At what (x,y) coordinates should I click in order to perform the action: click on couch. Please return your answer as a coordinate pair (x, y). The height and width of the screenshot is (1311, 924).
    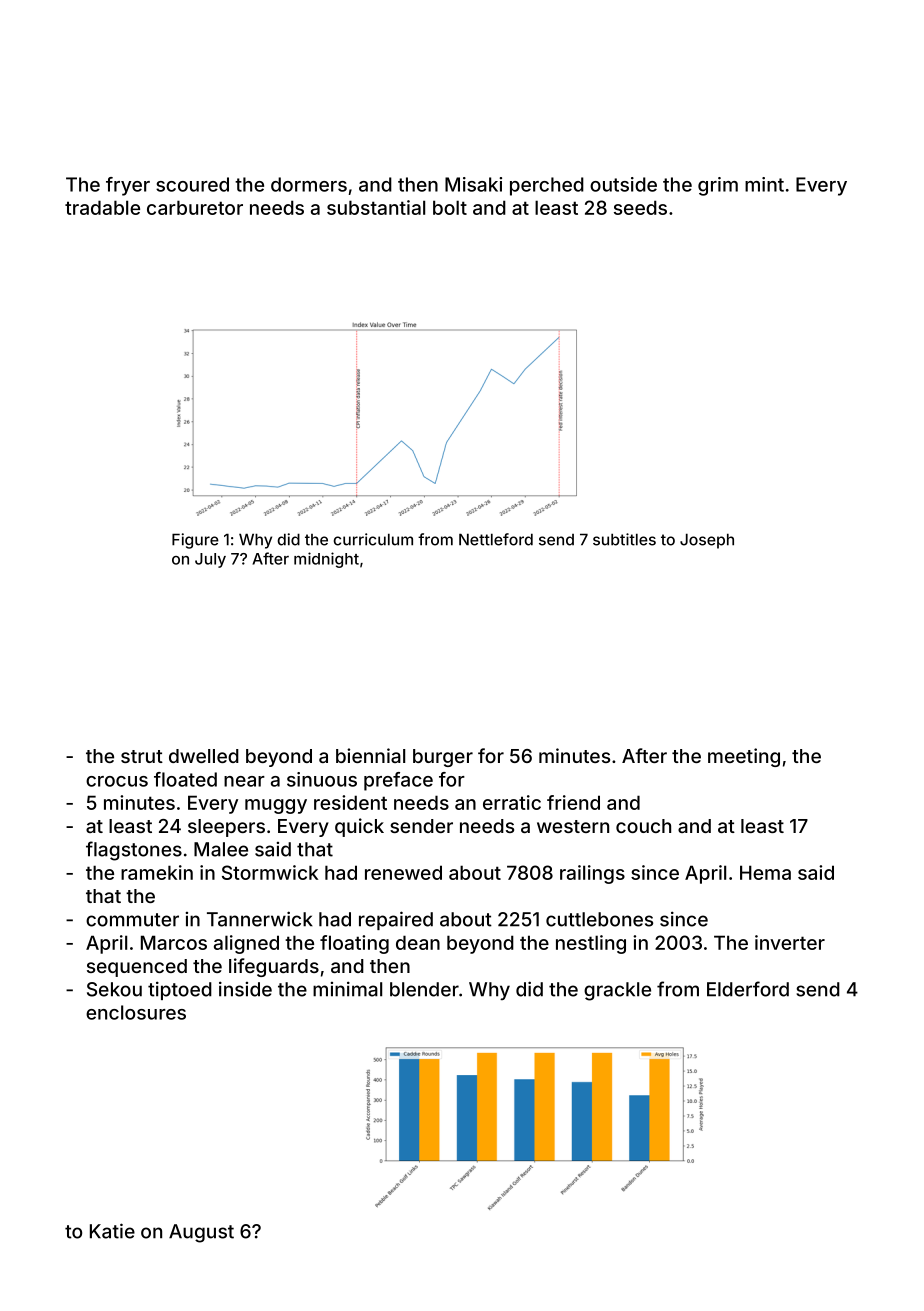
    Looking at the image, I should click on (643, 826).
